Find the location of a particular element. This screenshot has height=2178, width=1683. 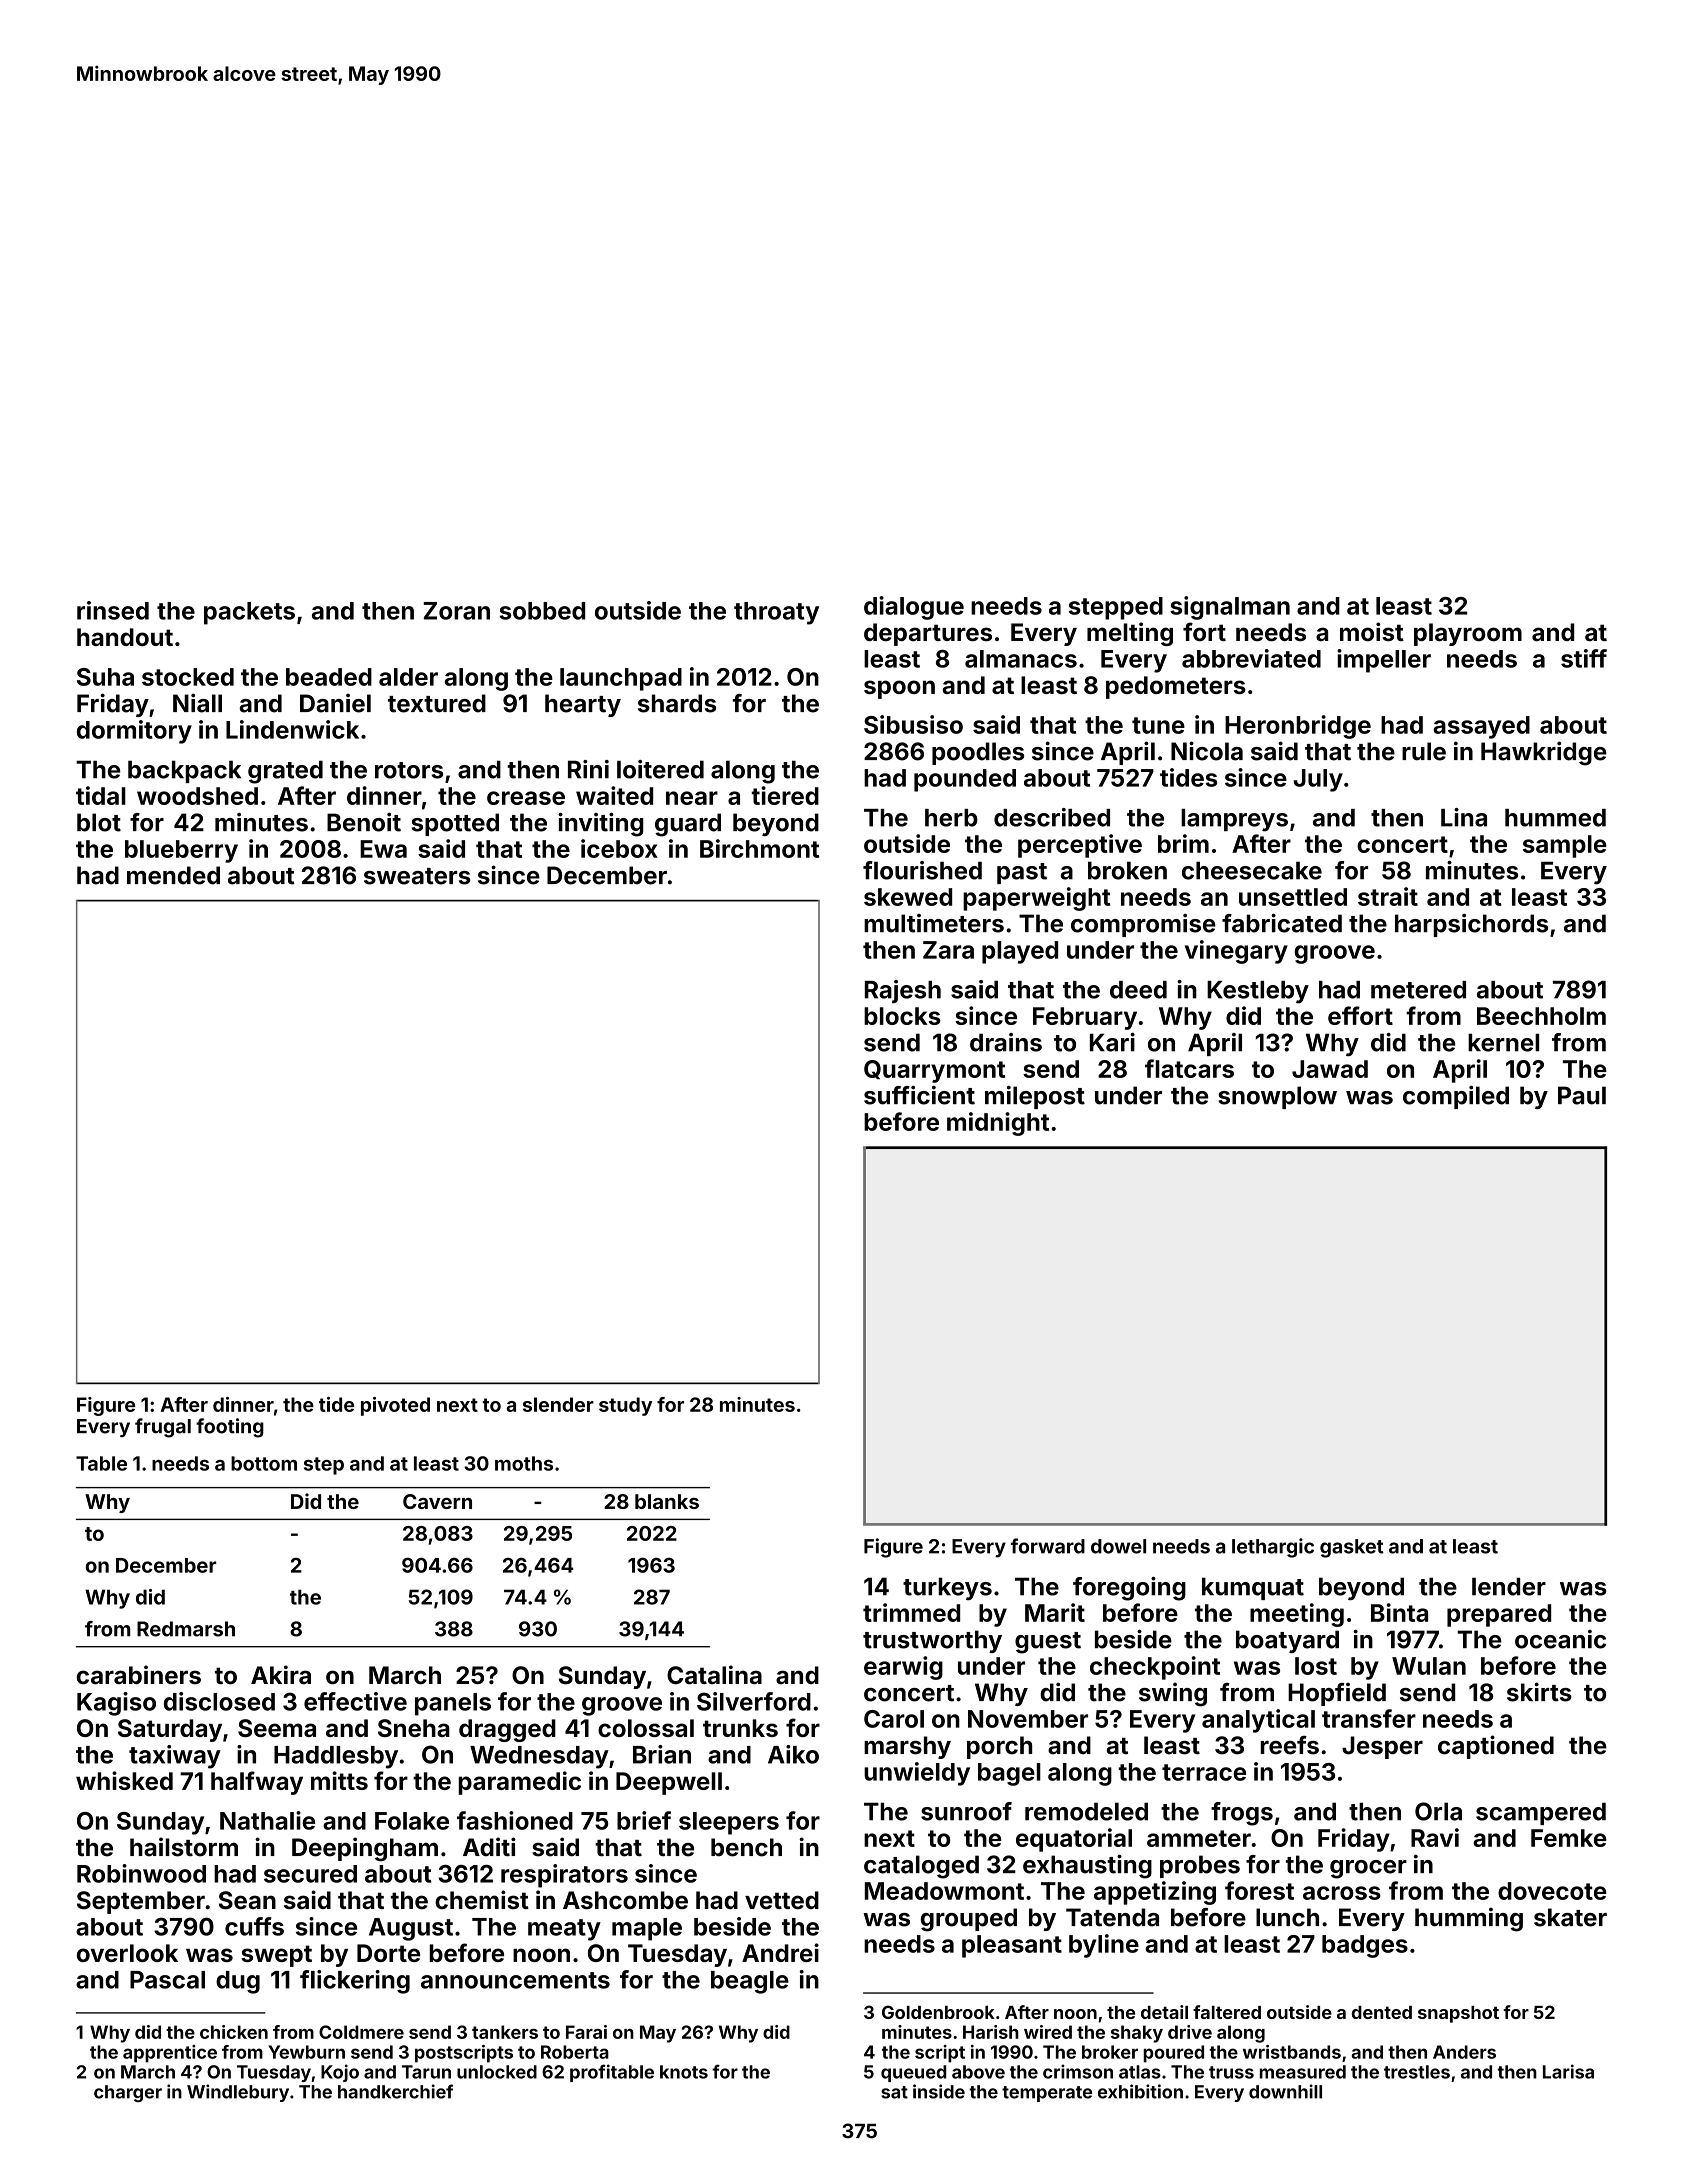

mended is located at coordinates (173, 875).
